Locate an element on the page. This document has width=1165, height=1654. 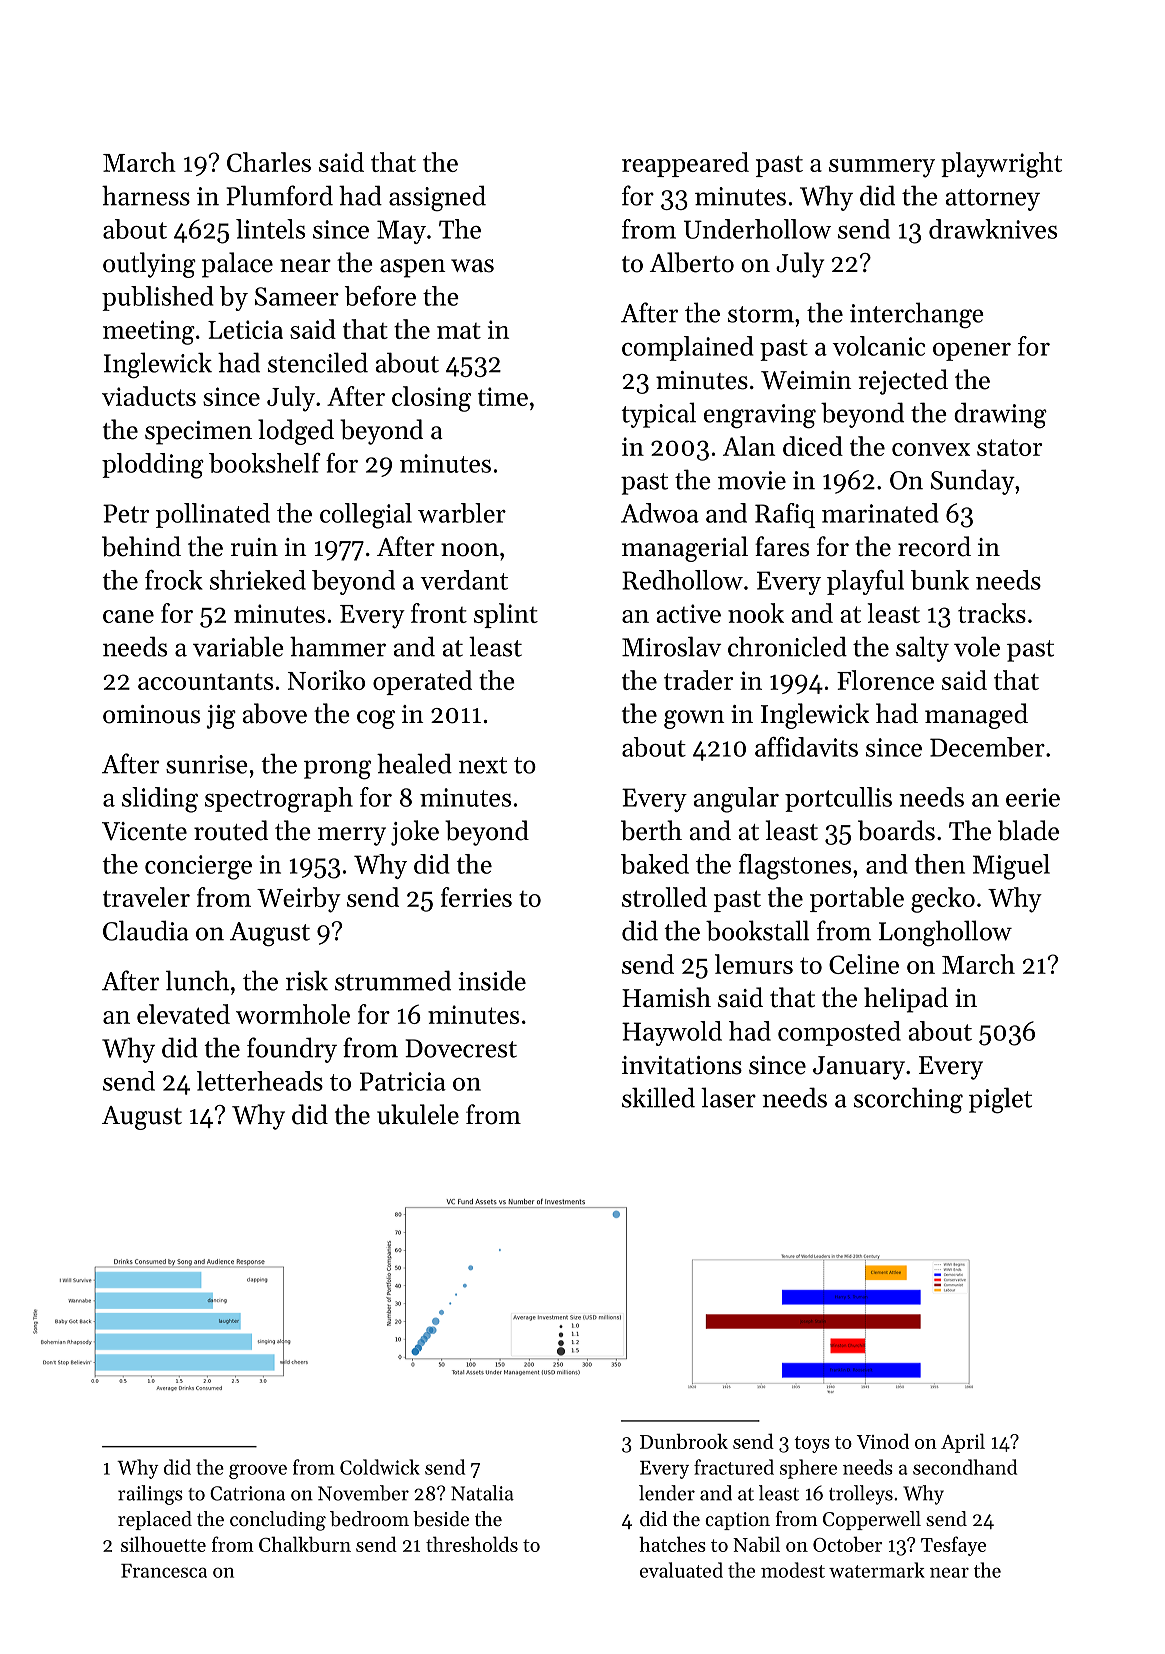
Dovecrest is located at coordinates (461, 1048).
